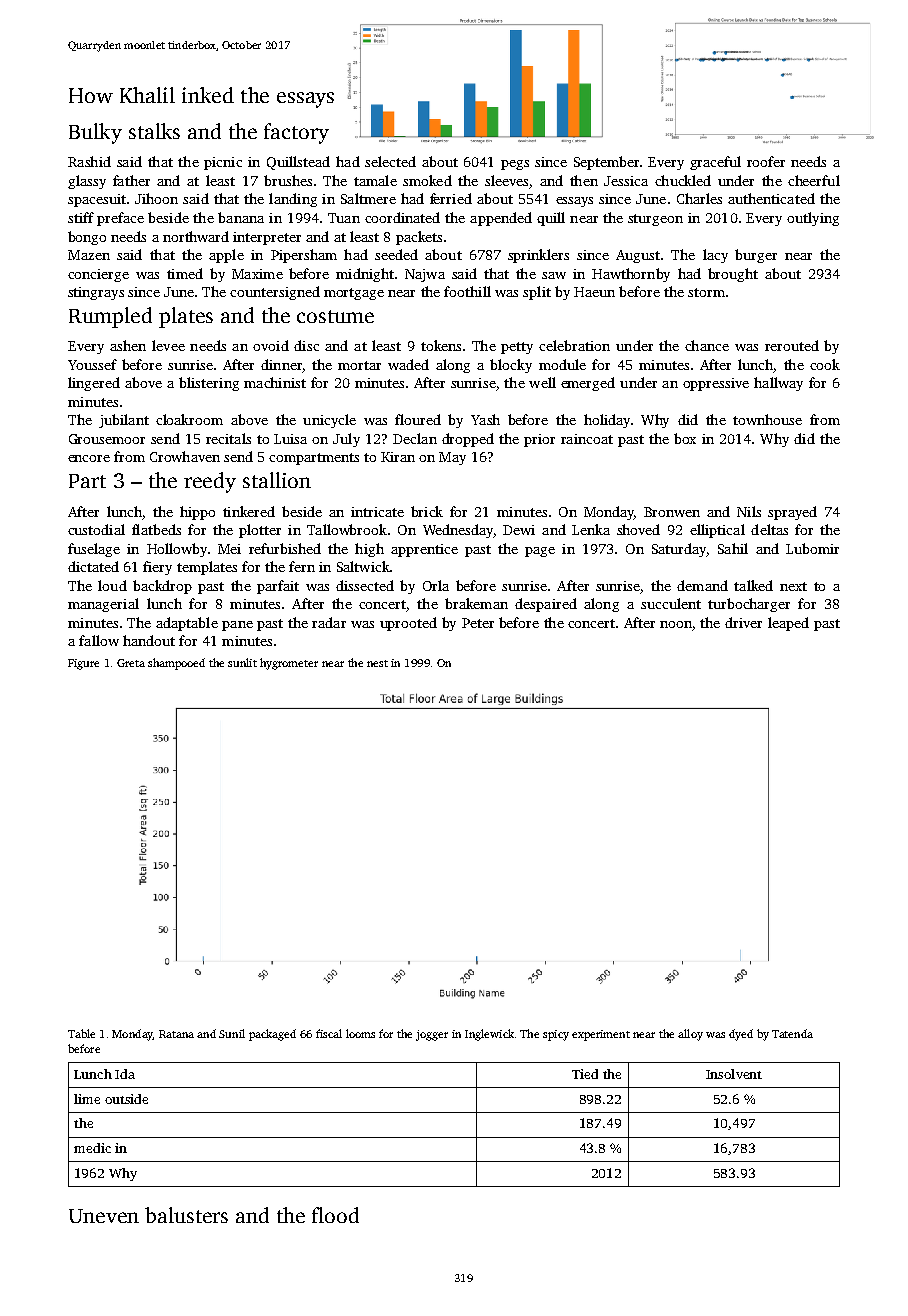 This screenshot has width=908, height=1316. What do you see at coordinates (223, 163) in the screenshot?
I see `picnic` at bounding box center [223, 163].
